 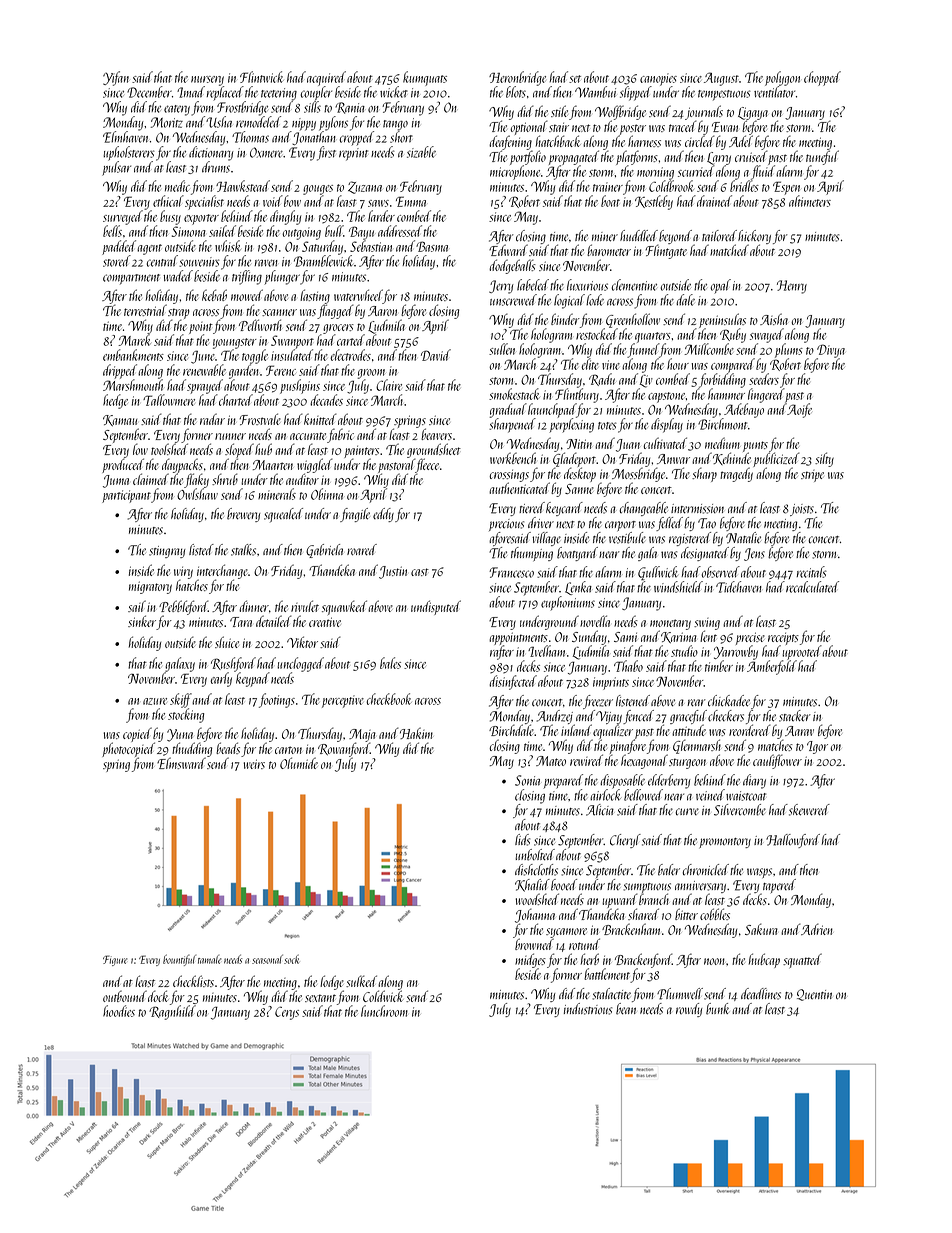 What do you see at coordinates (578, 588) in the document?
I see `Lenka` at bounding box center [578, 588].
